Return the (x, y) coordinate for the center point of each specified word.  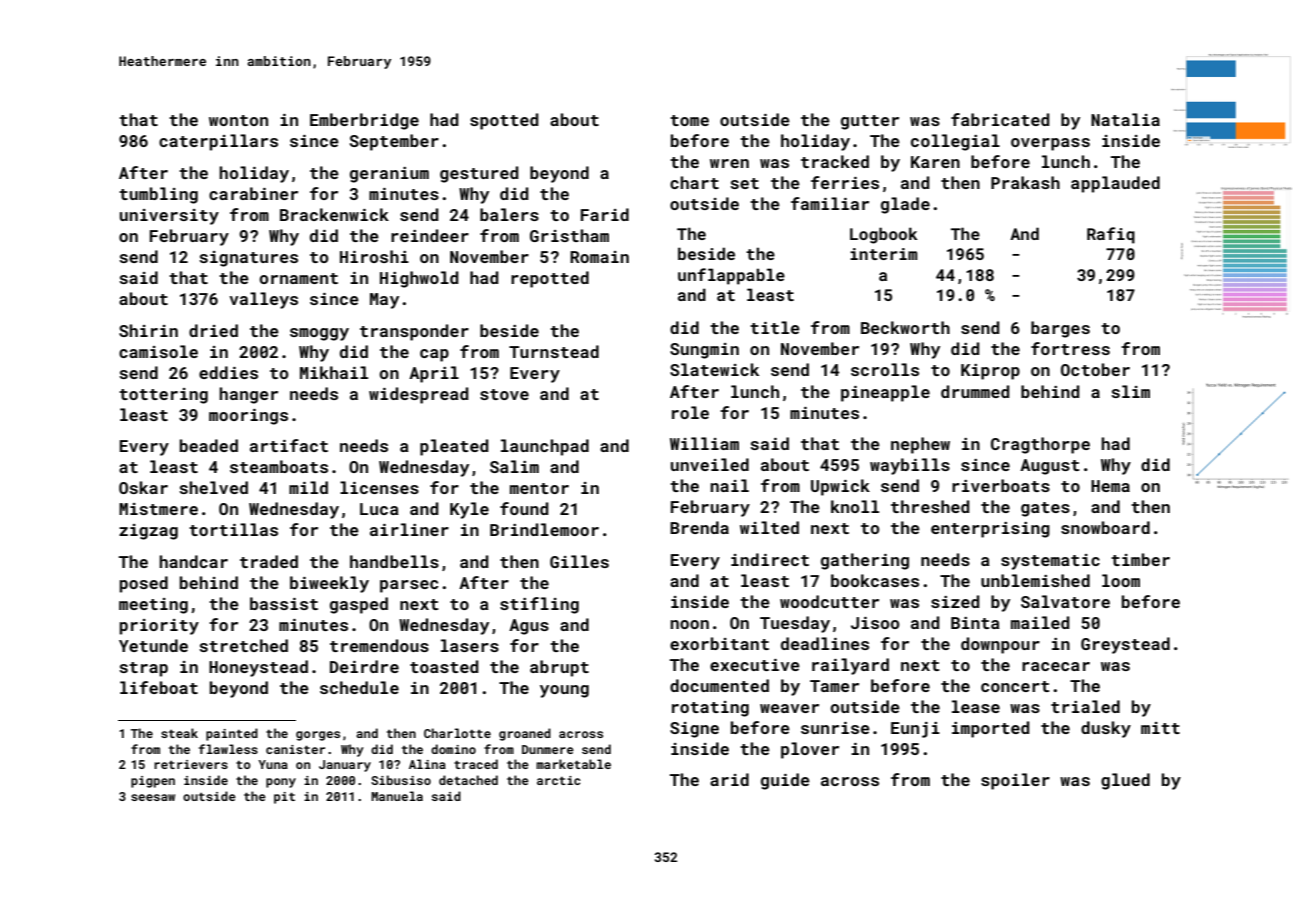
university (169, 217)
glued (1125, 781)
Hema (1110, 486)
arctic (559, 780)
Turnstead (554, 351)
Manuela (397, 796)
